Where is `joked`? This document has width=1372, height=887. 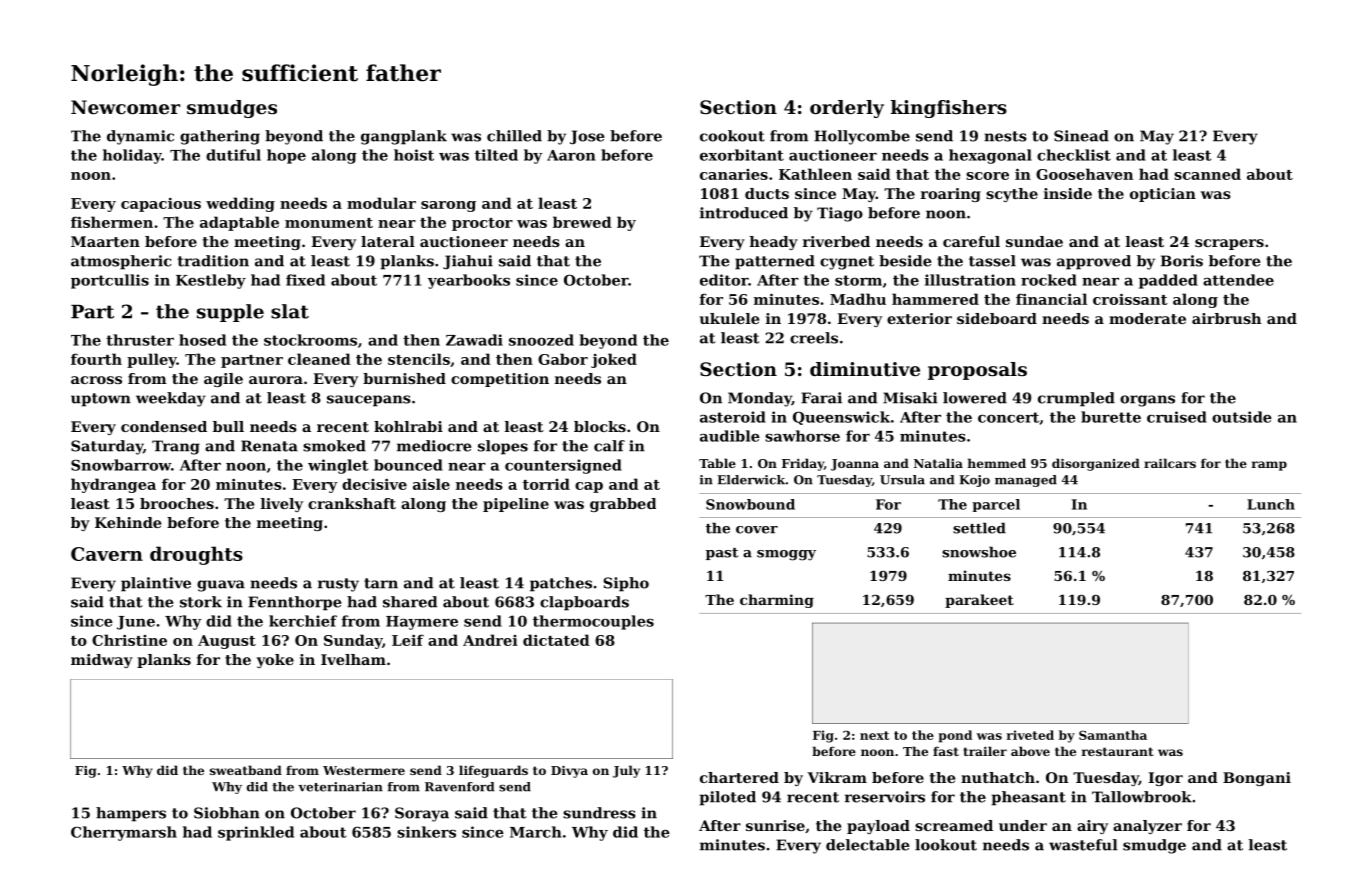
joked is located at coordinates (614, 360).
